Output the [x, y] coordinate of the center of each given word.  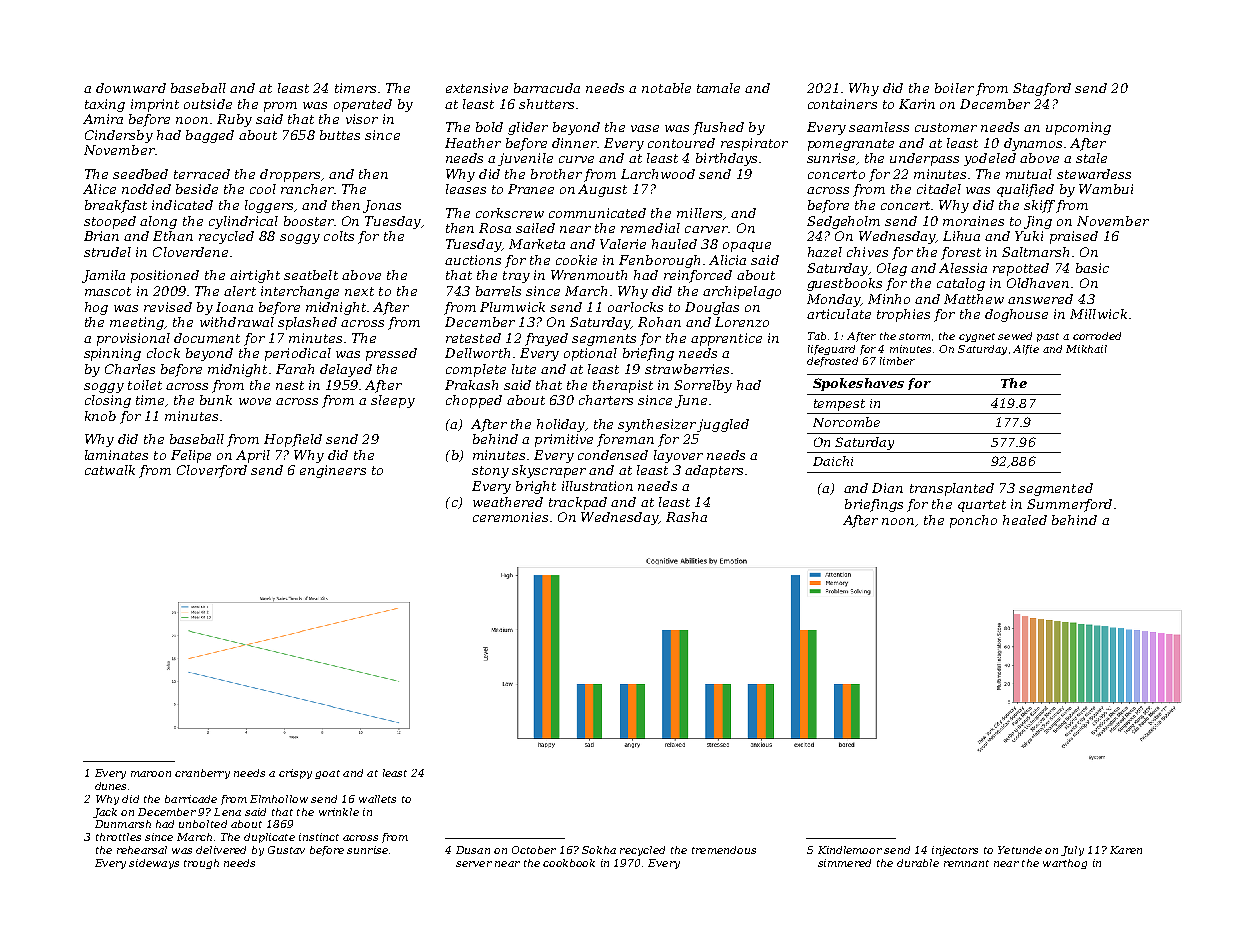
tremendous [724, 850]
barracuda [547, 88]
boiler [954, 88]
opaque [747, 247]
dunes [110, 786]
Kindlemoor [850, 850]
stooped [110, 222]
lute [524, 369]
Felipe [191, 456]
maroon [151, 774]
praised [1074, 237]
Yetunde [1020, 850]
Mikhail [1086, 349]
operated [363, 105]
